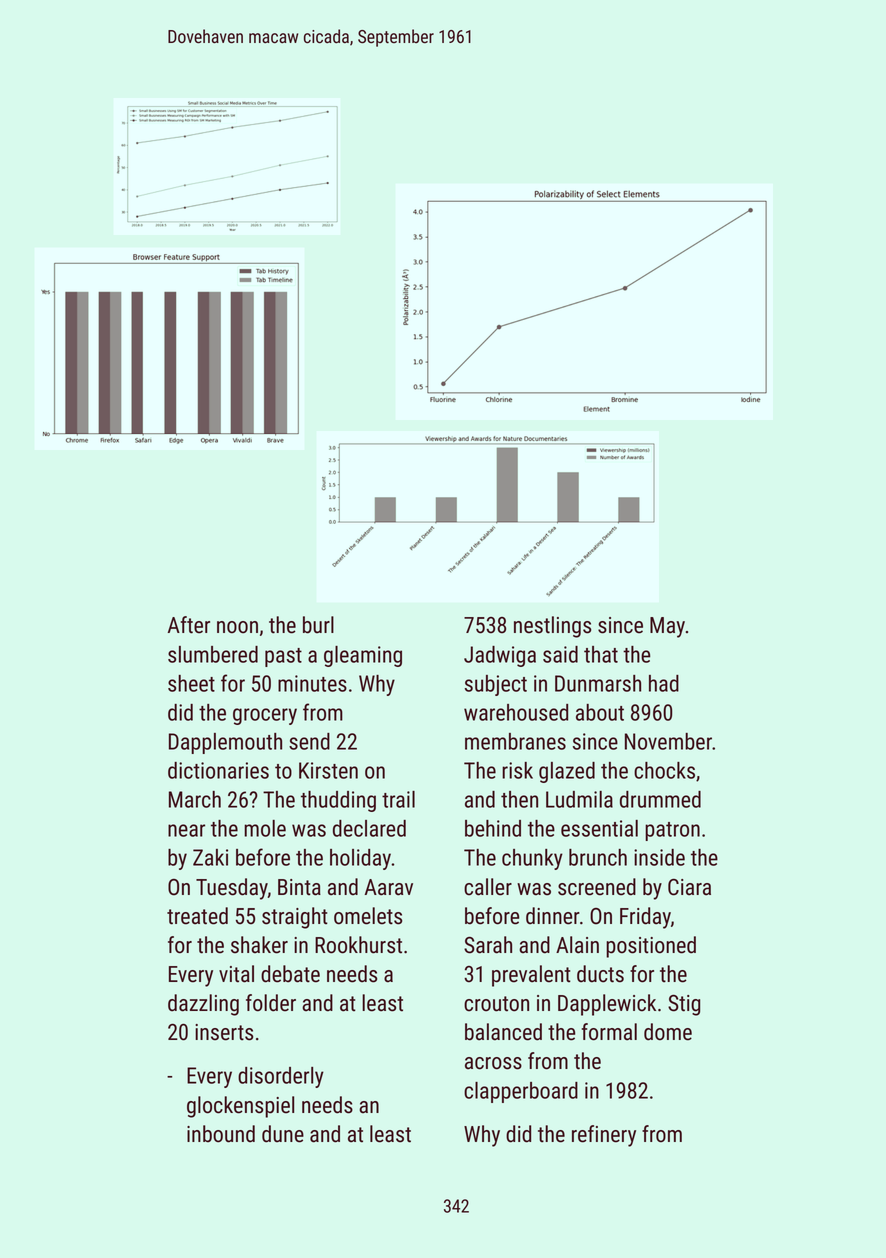  I want to click on Dapplemouth, so click(225, 743).
